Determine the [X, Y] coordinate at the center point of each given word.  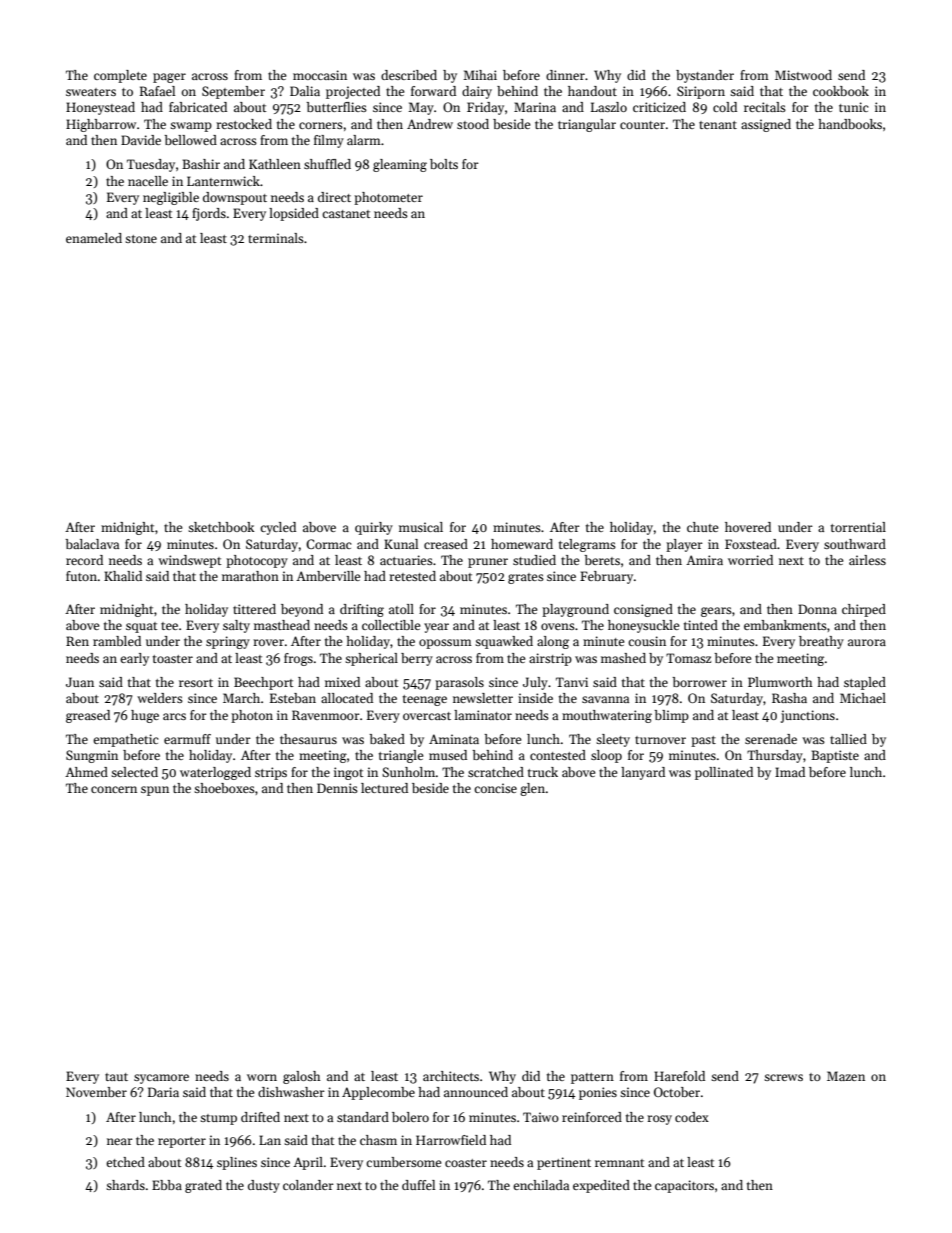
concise [495, 788]
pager [169, 78]
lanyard [643, 773]
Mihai [480, 75]
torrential [858, 527]
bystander [705, 76]
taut [116, 1077]
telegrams [587, 545]
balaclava [92, 544]
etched [125, 1162]
